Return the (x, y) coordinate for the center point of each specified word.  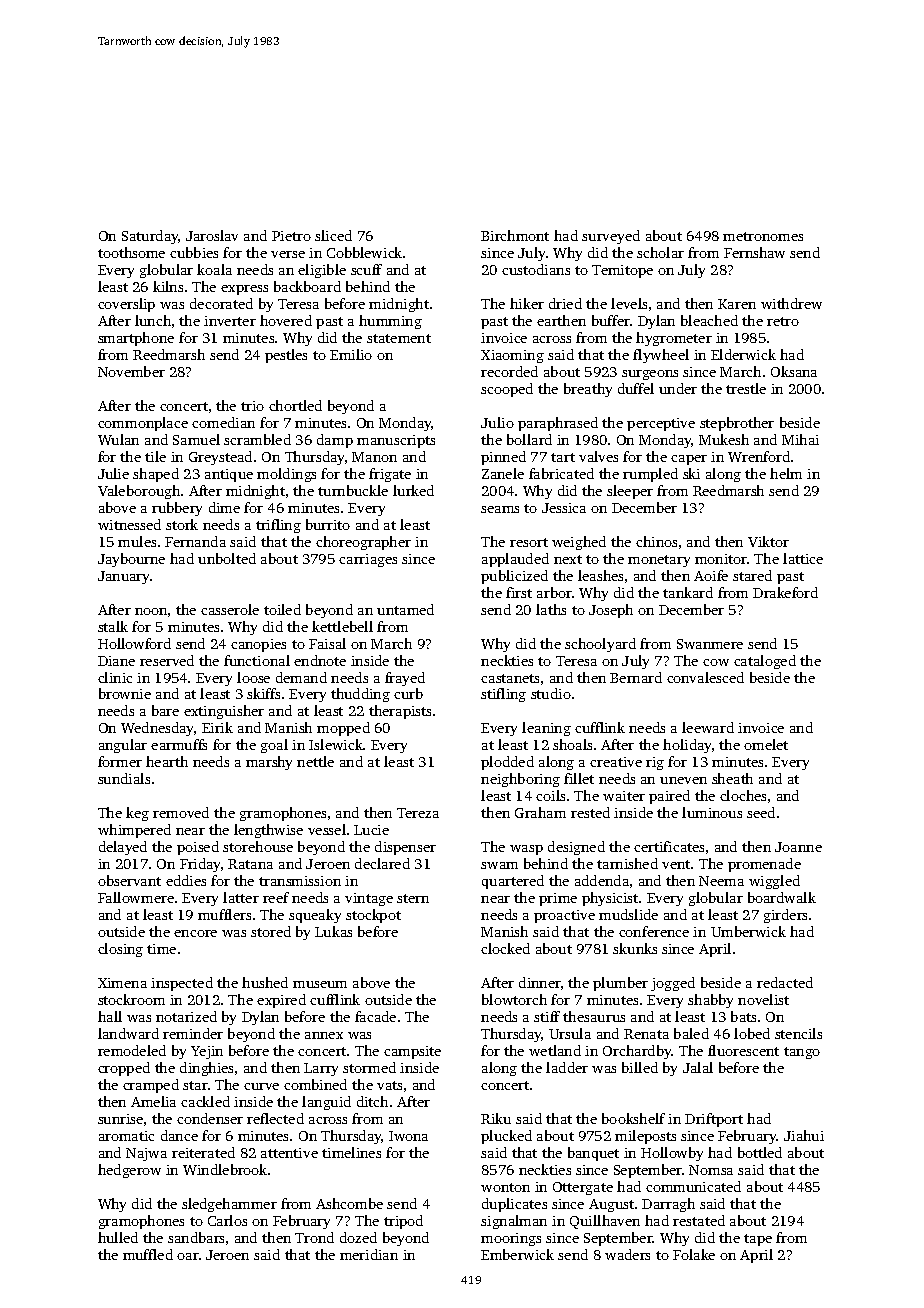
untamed (405, 609)
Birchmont (515, 235)
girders (785, 916)
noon (151, 611)
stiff (547, 1016)
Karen (737, 304)
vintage (369, 899)
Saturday (150, 237)
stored (271, 931)
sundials (124, 778)
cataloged (765, 662)
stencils (798, 1033)
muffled (148, 1254)
